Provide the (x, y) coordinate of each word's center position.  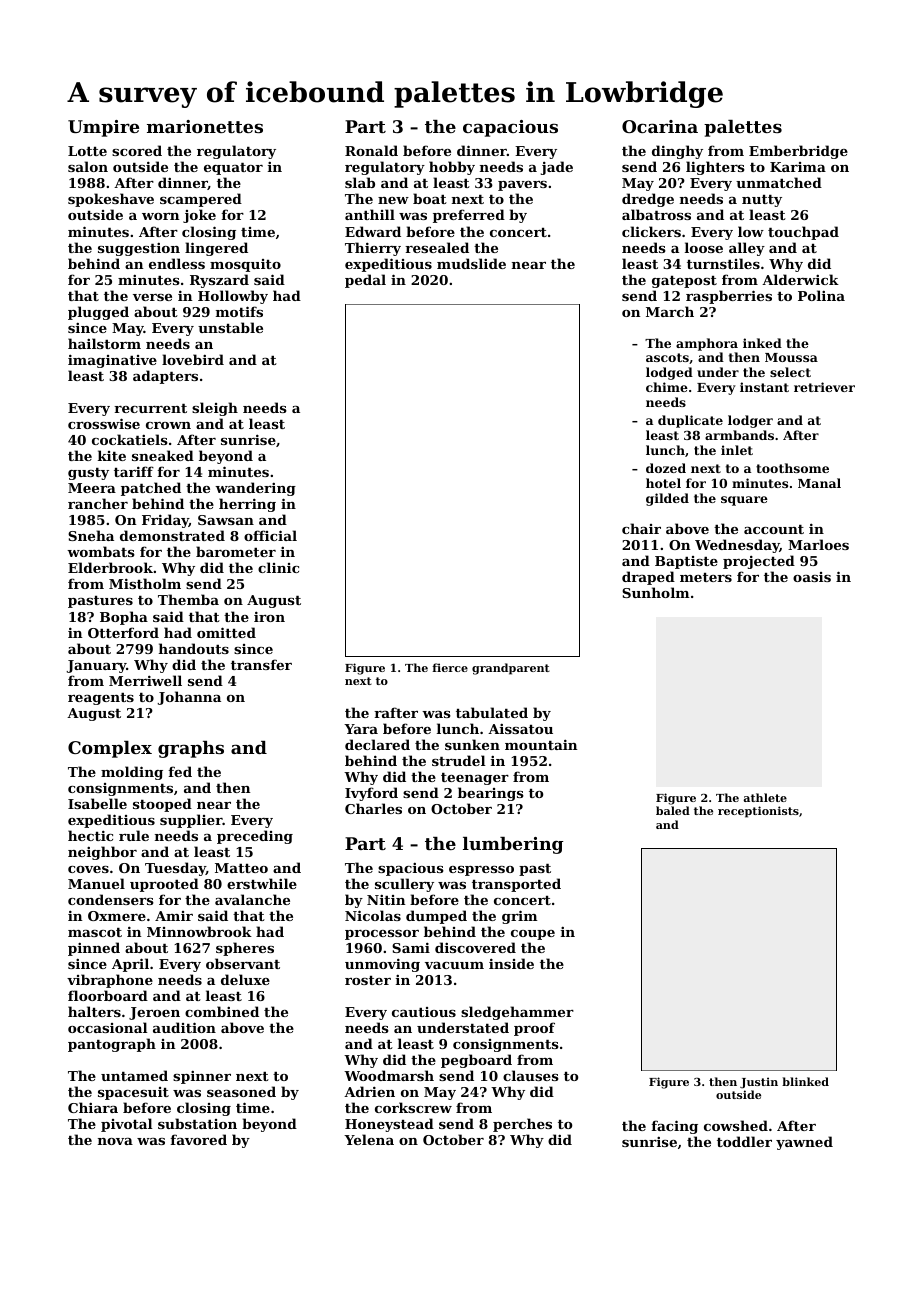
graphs (191, 749)
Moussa (791, 357)
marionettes (205, 126)
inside (511, 963)
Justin (759, 1083)
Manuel (96, 883)
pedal (365, 281)
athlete (765, 797)
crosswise (104, 423)
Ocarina (660, 126)
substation (197, 1123)
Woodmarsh (389, 1075)
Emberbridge (798, 152)
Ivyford (371, 794)
